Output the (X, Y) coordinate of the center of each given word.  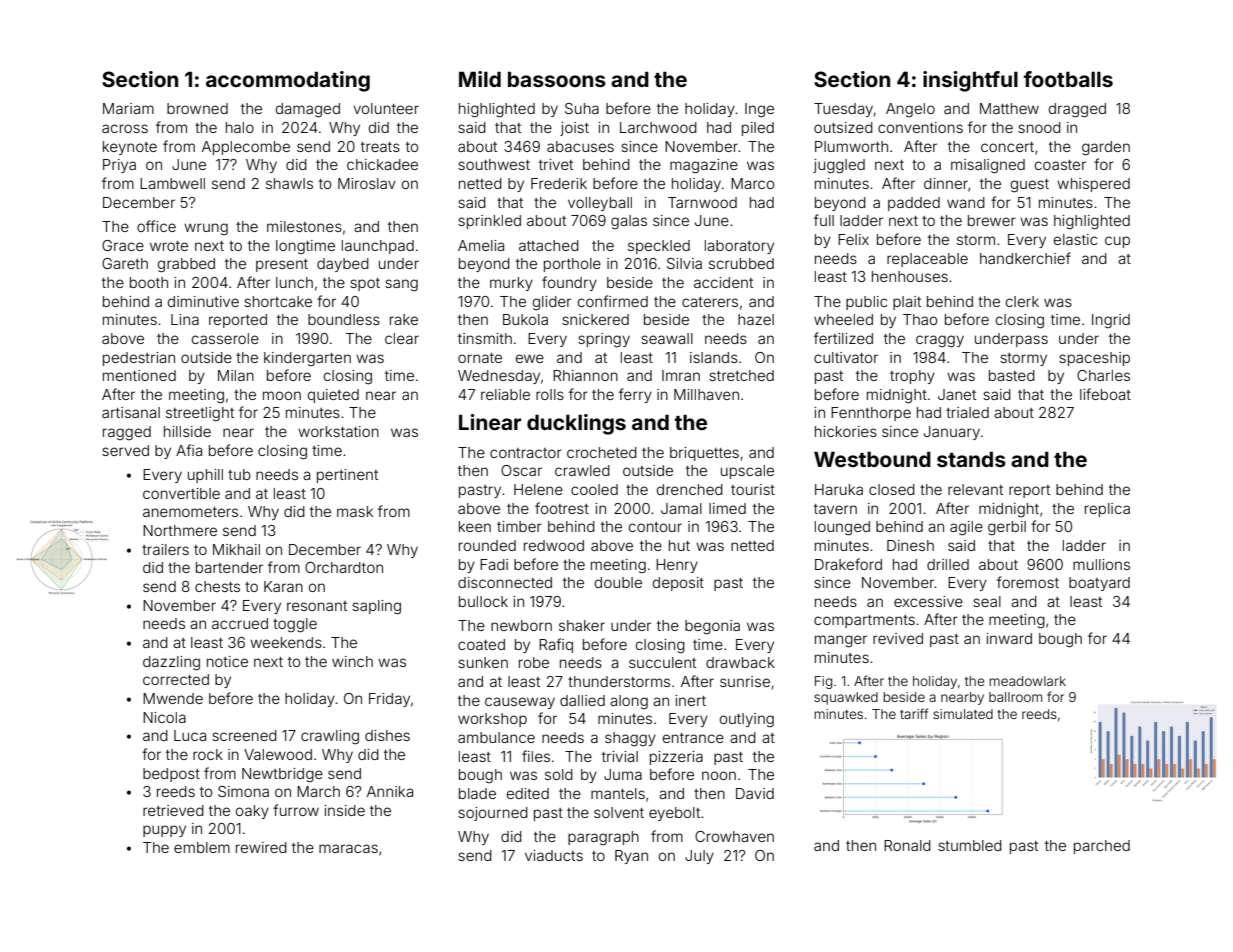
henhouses (910, 276)
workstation (338, 431)
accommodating (288, 81)
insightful (970, 81)
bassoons (557, 79)
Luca (190, 735)
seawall (667, 338)
